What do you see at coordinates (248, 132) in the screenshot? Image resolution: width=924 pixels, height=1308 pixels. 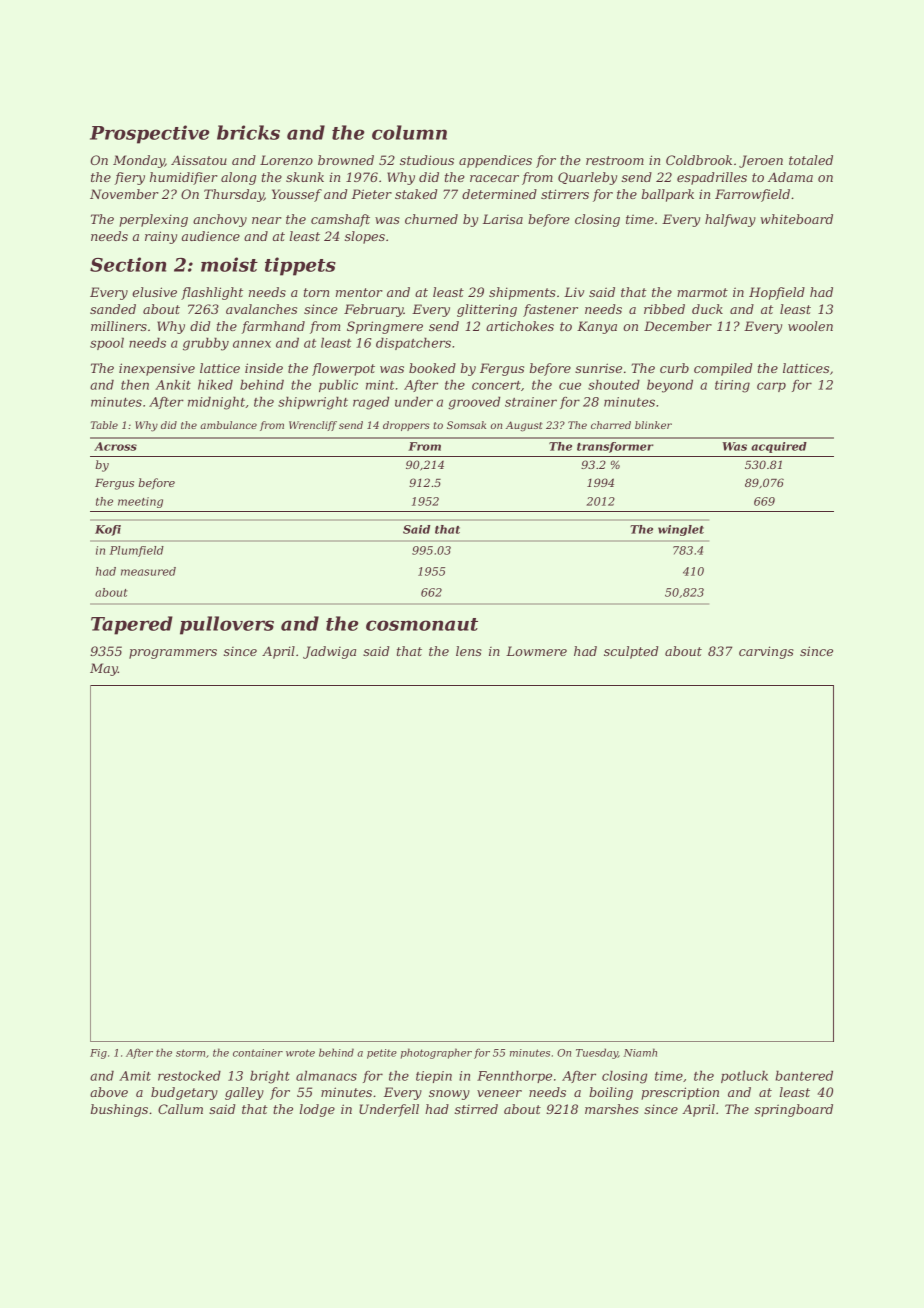 I see `bricks` at bounding box center [248, 132].
